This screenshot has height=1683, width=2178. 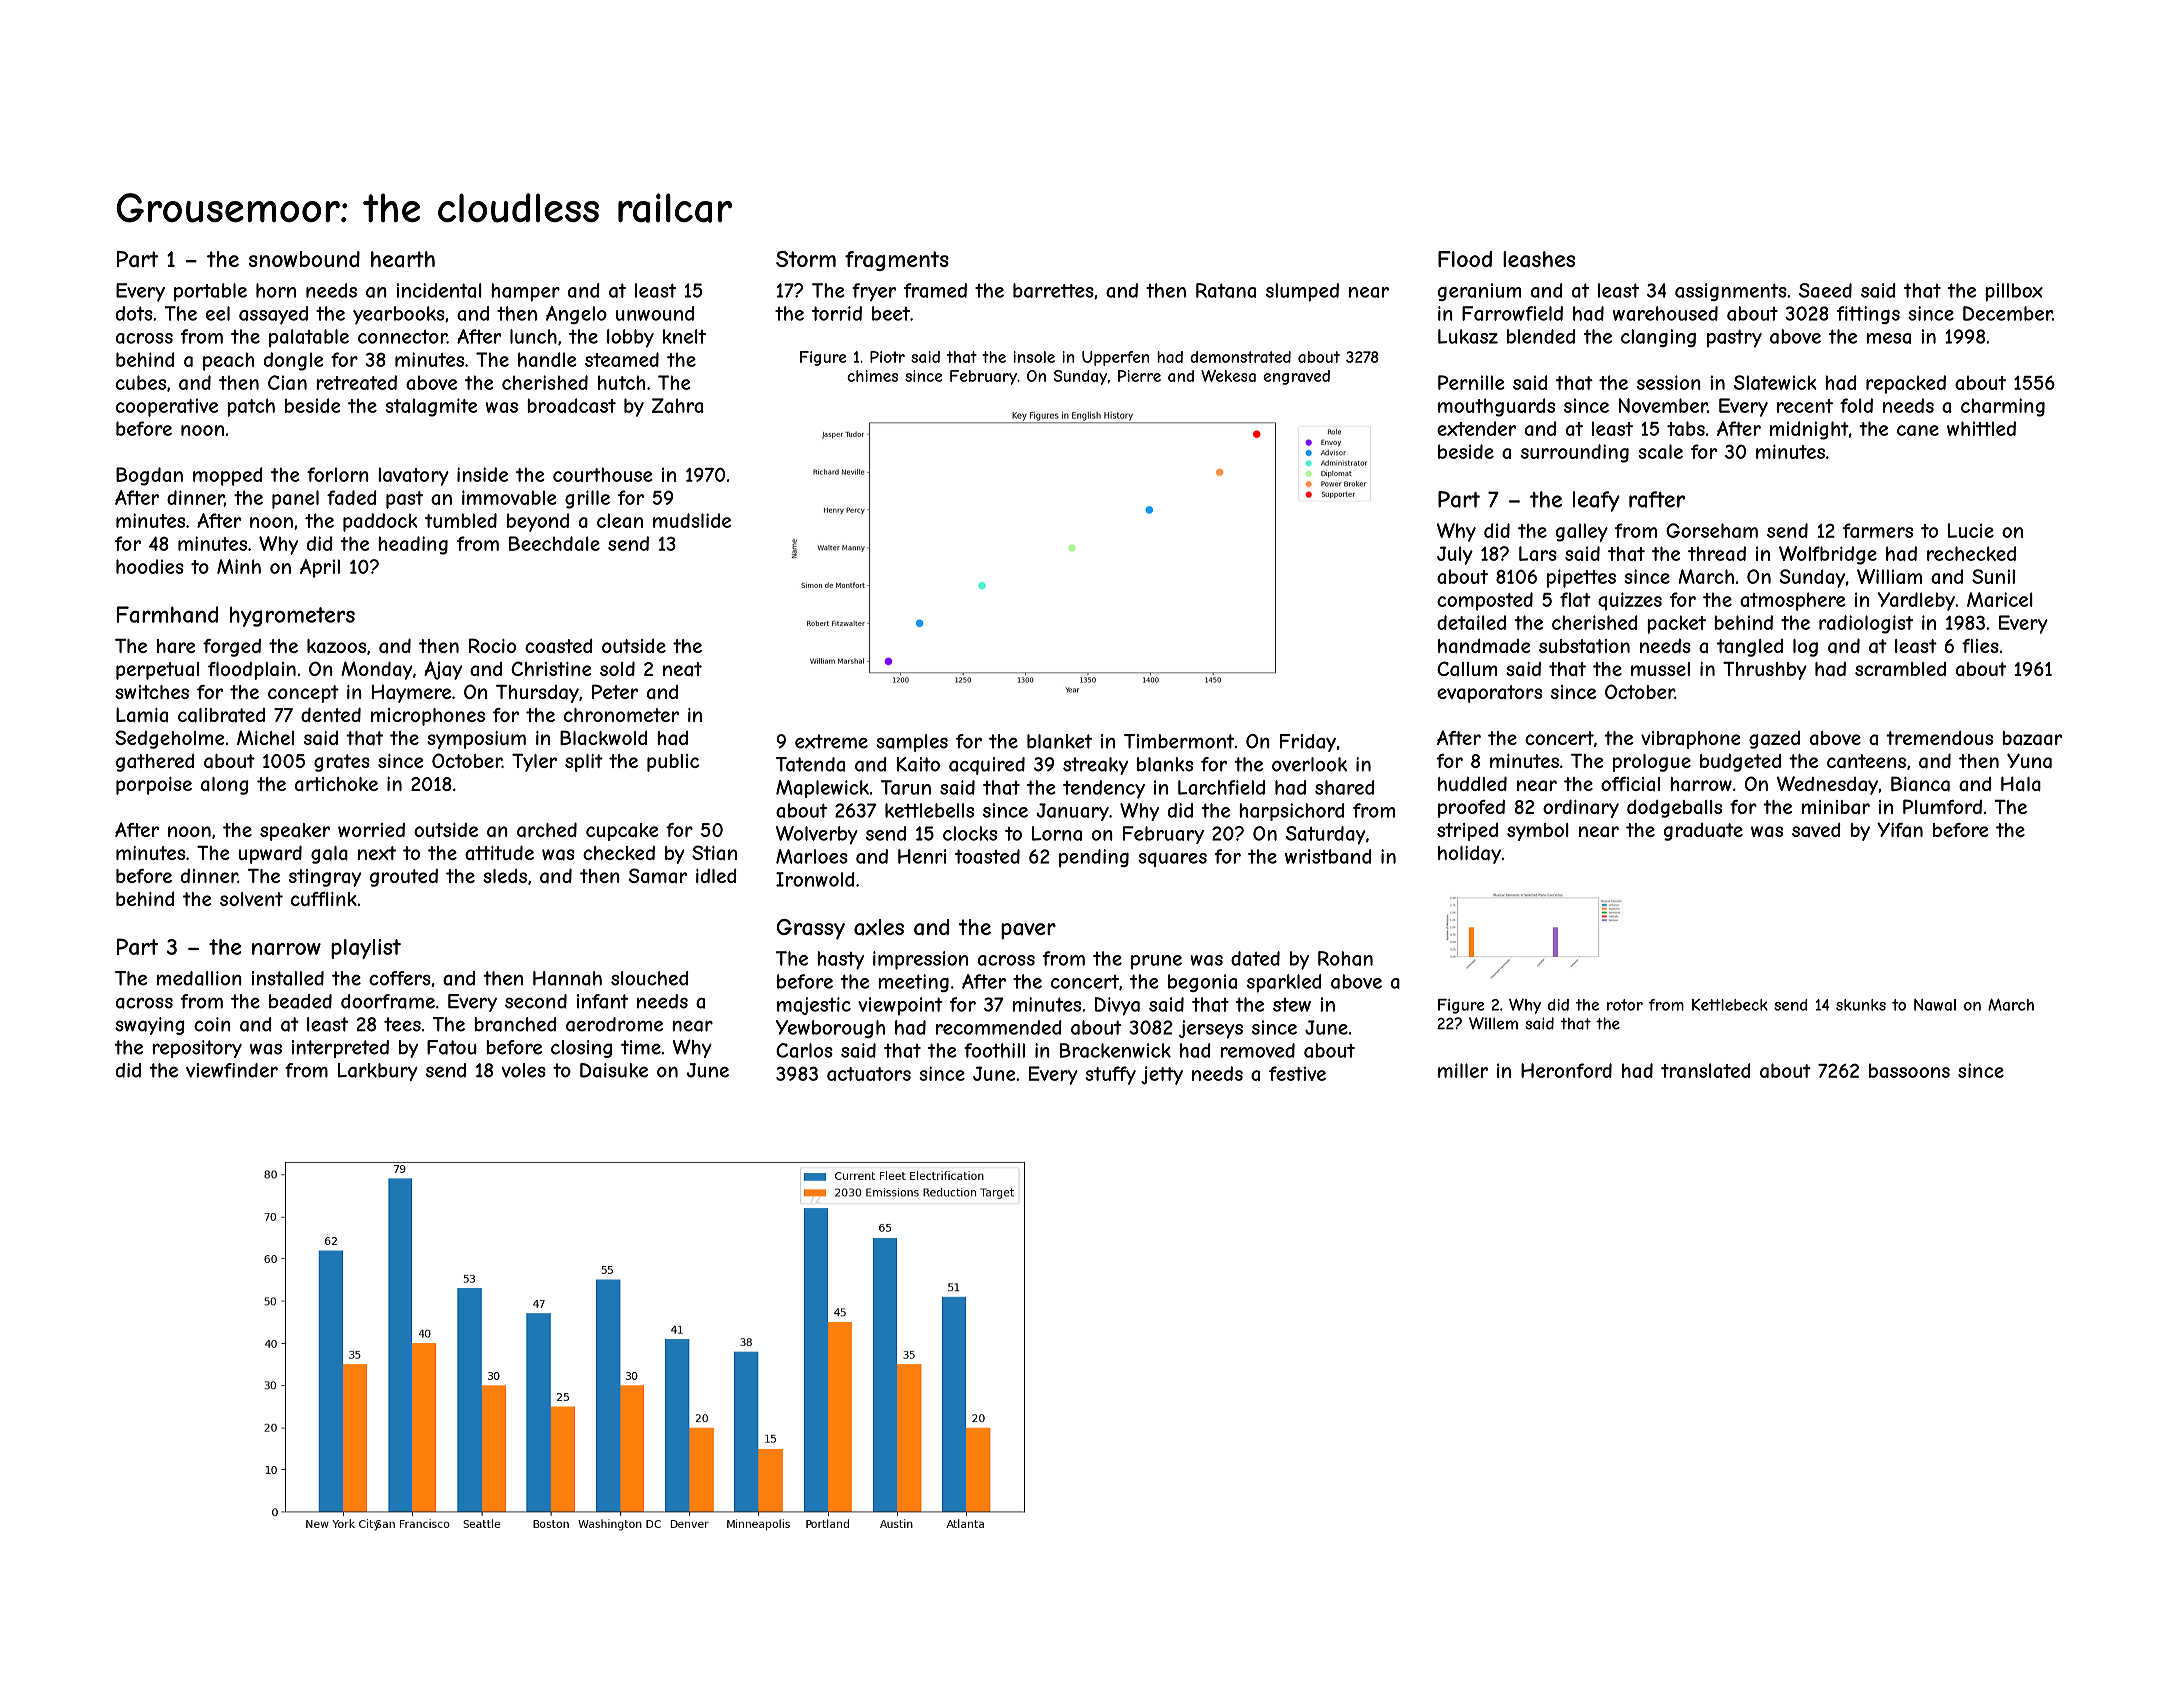 What do you see at coordinates (1918, 430) in the screenshot?
I see `cane` at bounding box center [1918, 430].
